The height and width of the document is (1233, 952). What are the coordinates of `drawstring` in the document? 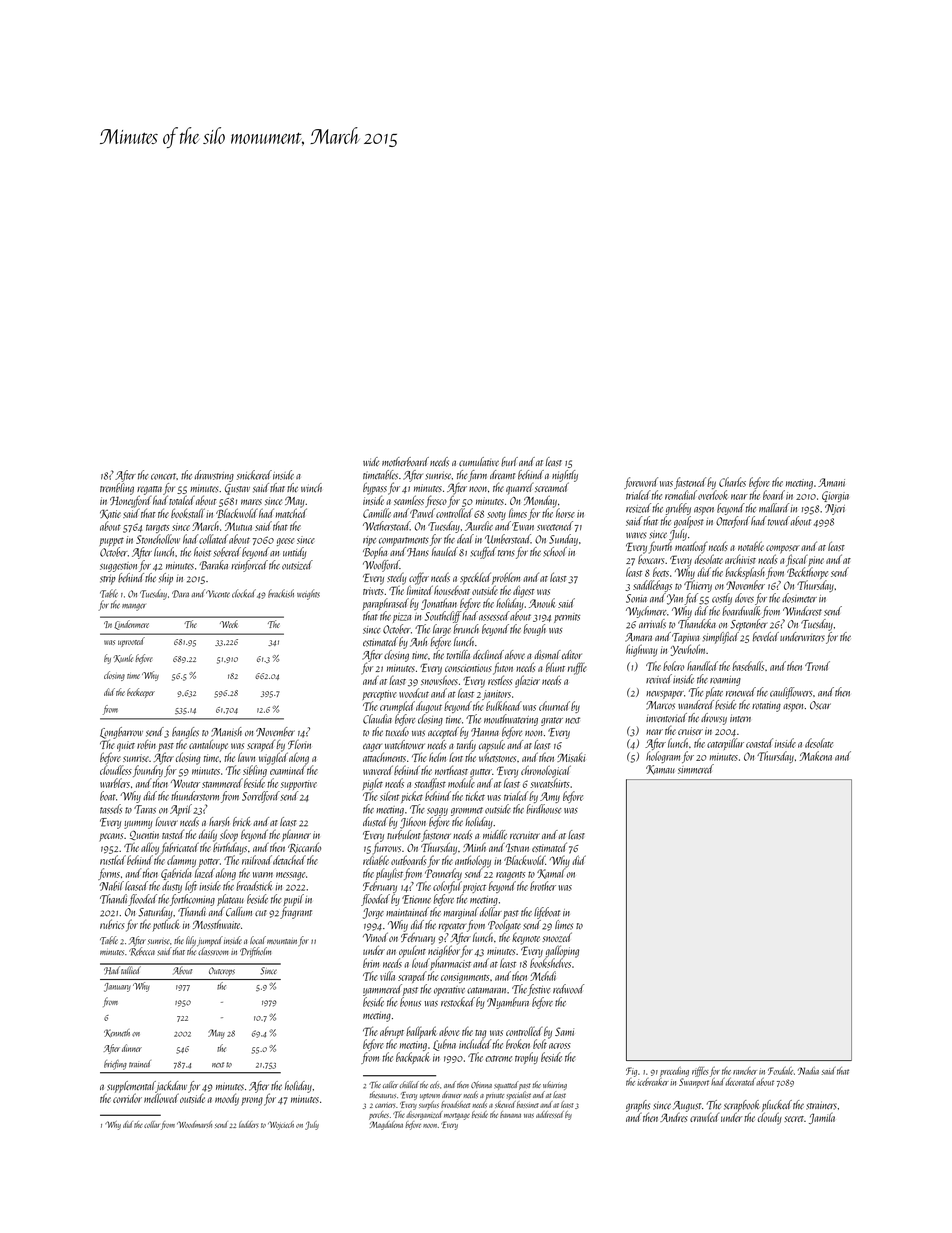 It's located at (214, 476).
